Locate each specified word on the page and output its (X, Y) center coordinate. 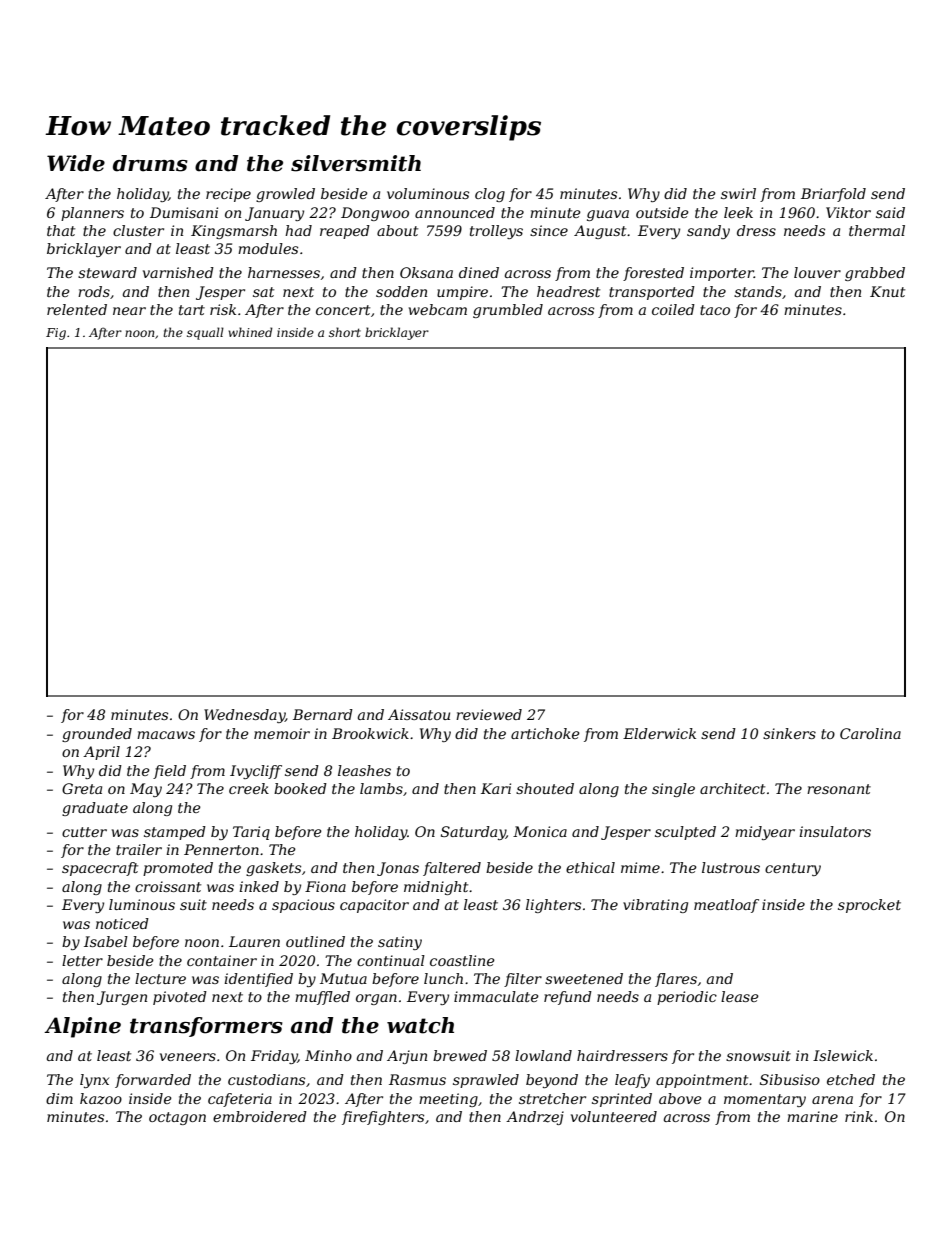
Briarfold (833, 195)
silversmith (356, 163)
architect (732, 788)
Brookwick (370, 733)
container (222, 960)
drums (150, 163)
